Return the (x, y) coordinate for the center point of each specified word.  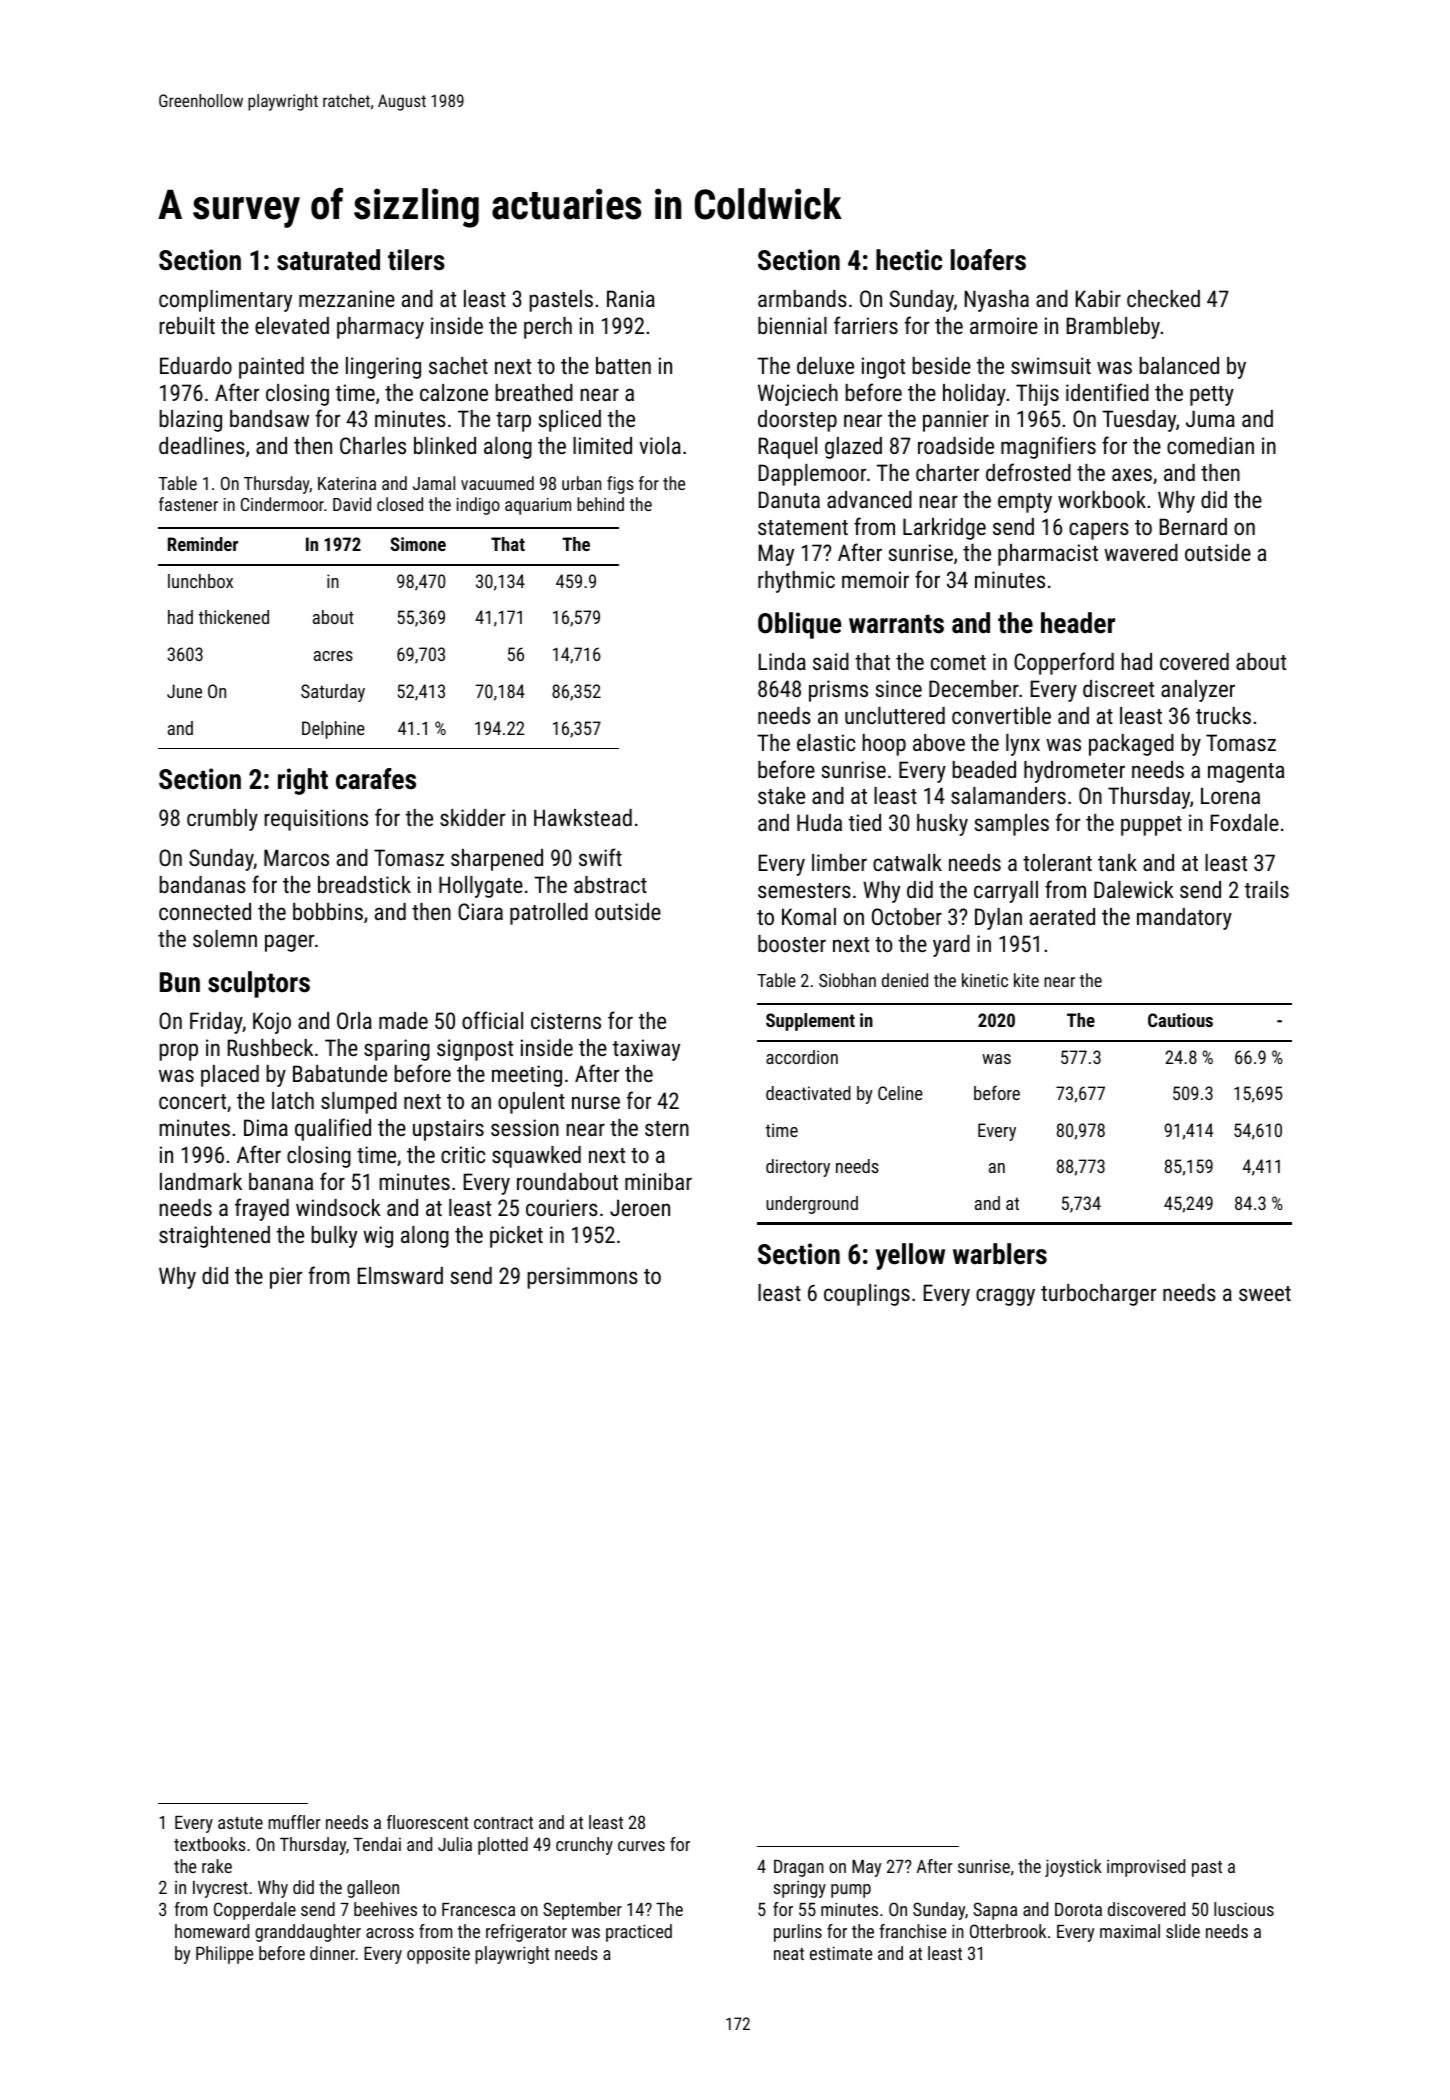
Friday (216, 1023)
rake (217, 1866)
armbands (802, 298)
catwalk (907, 862)
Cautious (1180, 1020)
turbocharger (1098, 1295)
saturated (328, 260)
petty (1212, 396)
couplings (867, 1295)
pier (286, 1278)
